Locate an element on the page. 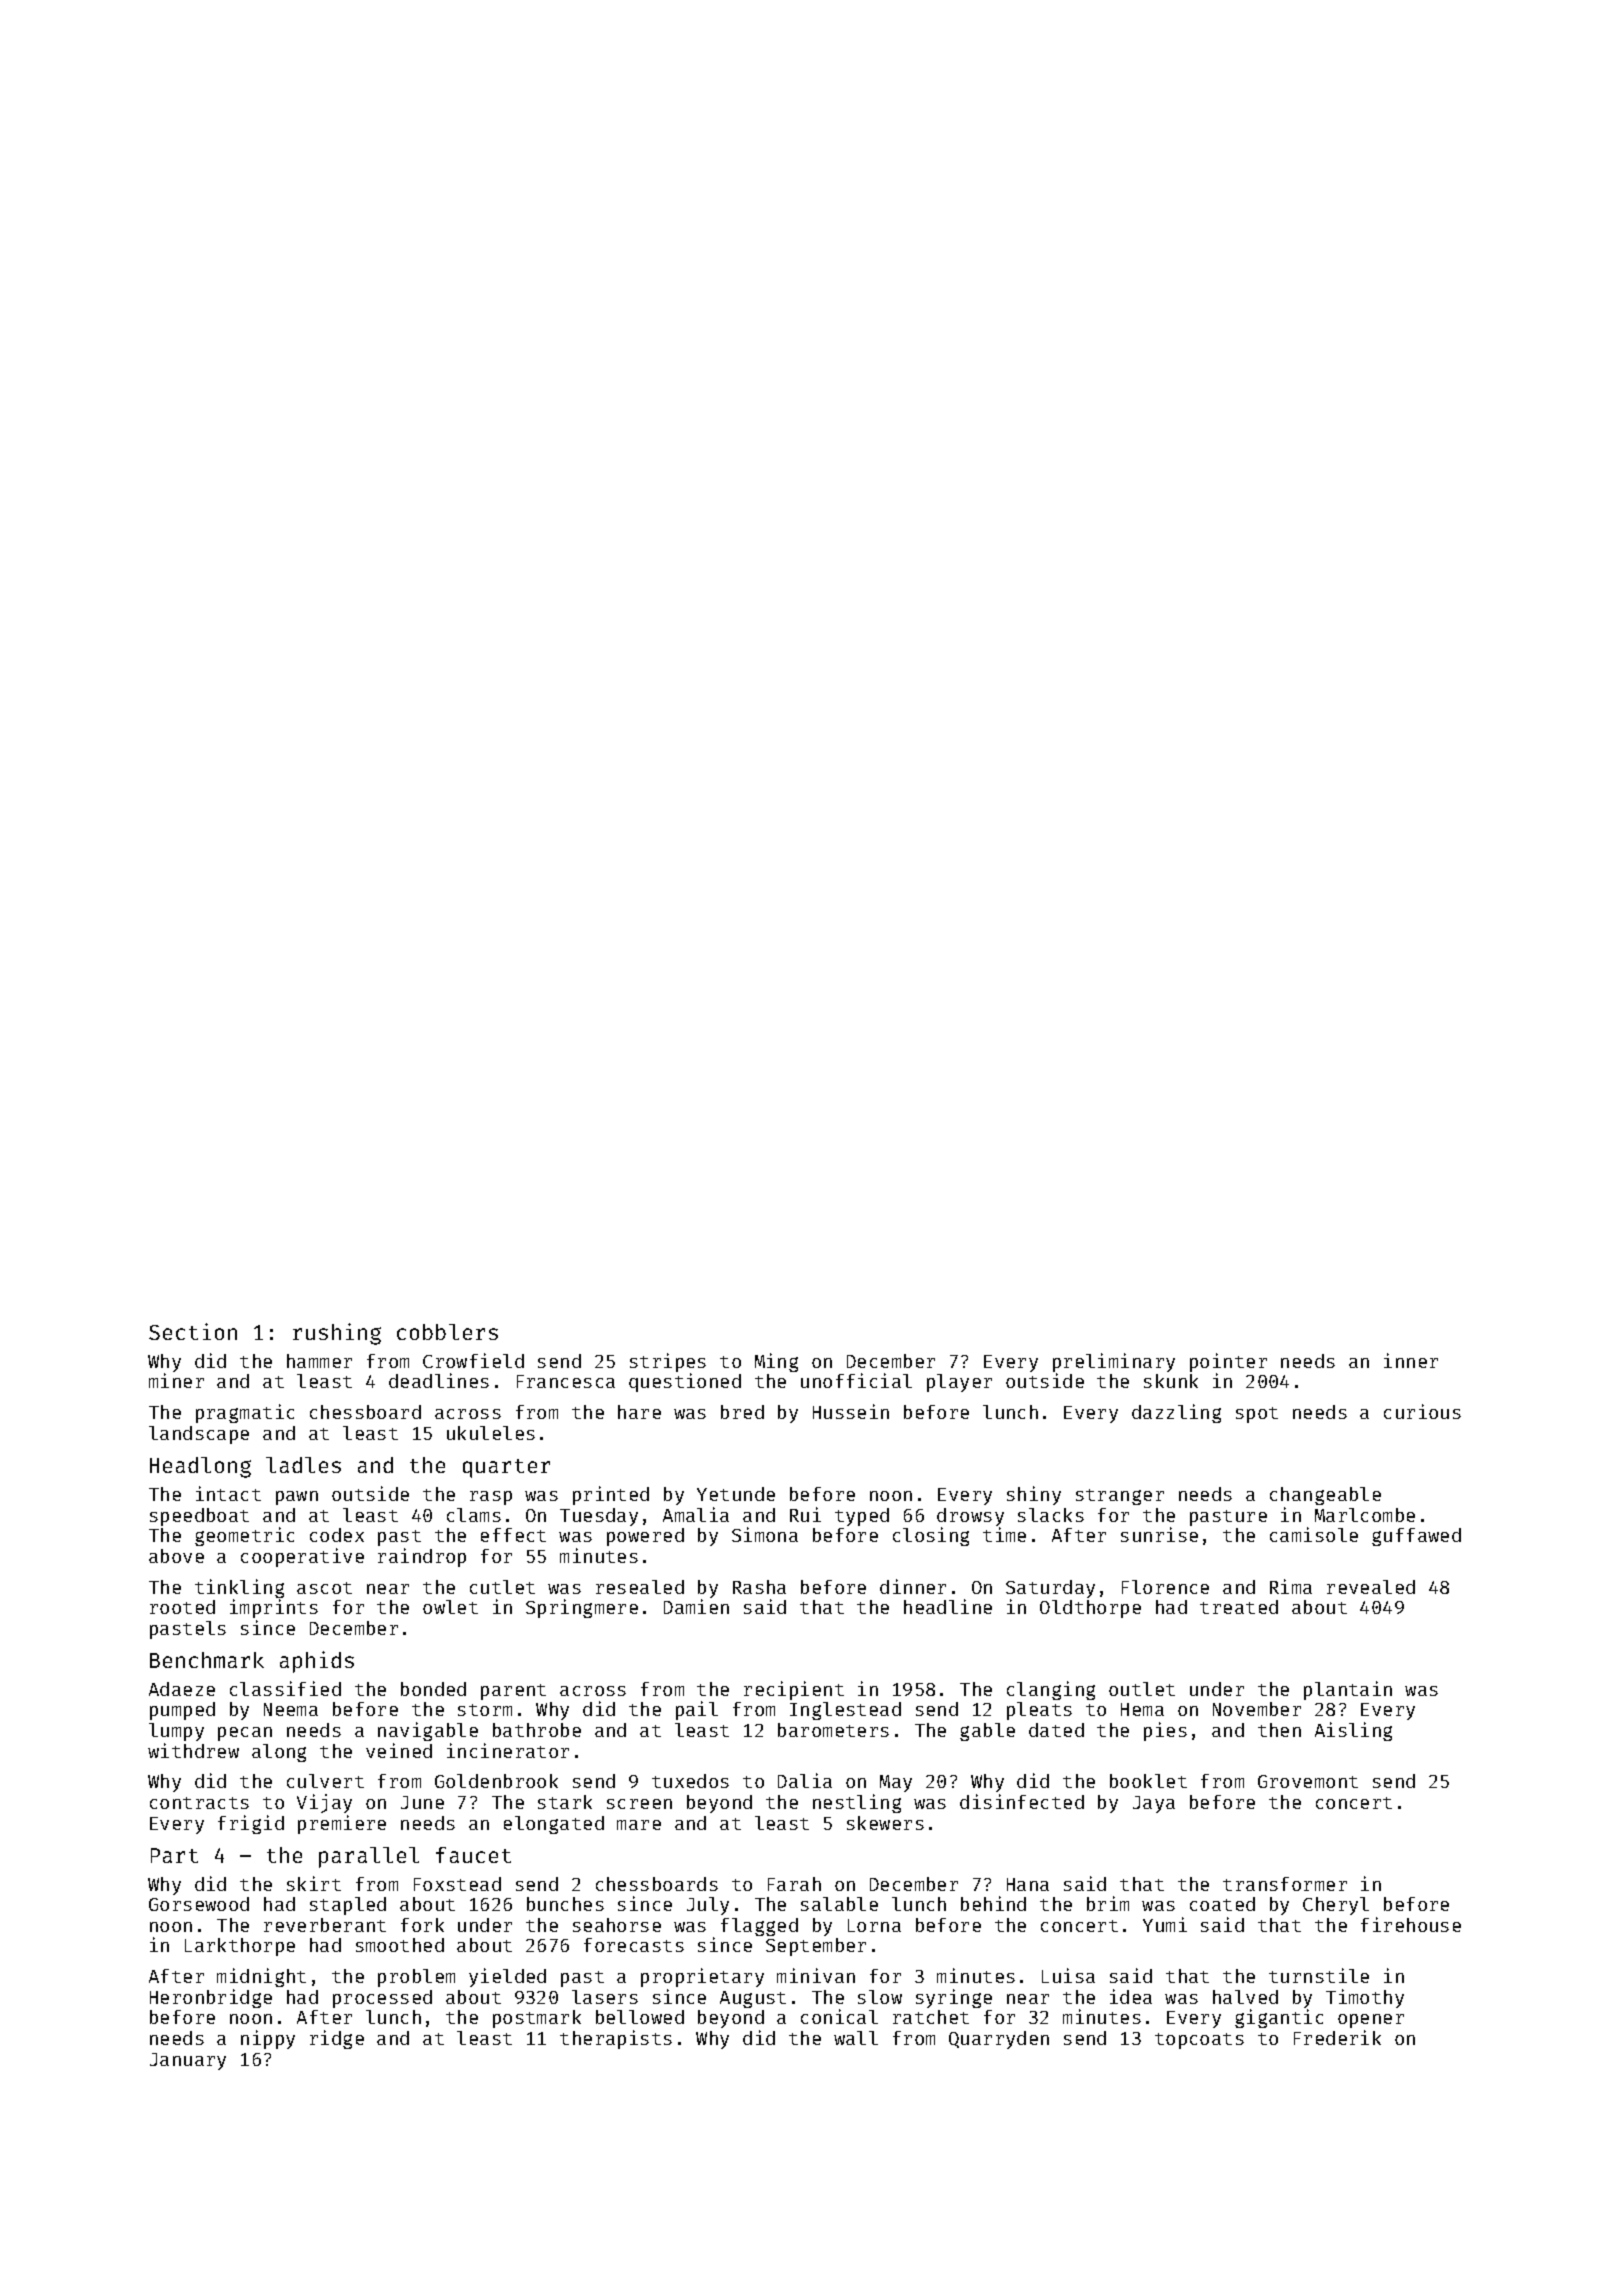 The width and height of the document is (1620, 2292). revealed is located at coordinates (1371, 1587).
